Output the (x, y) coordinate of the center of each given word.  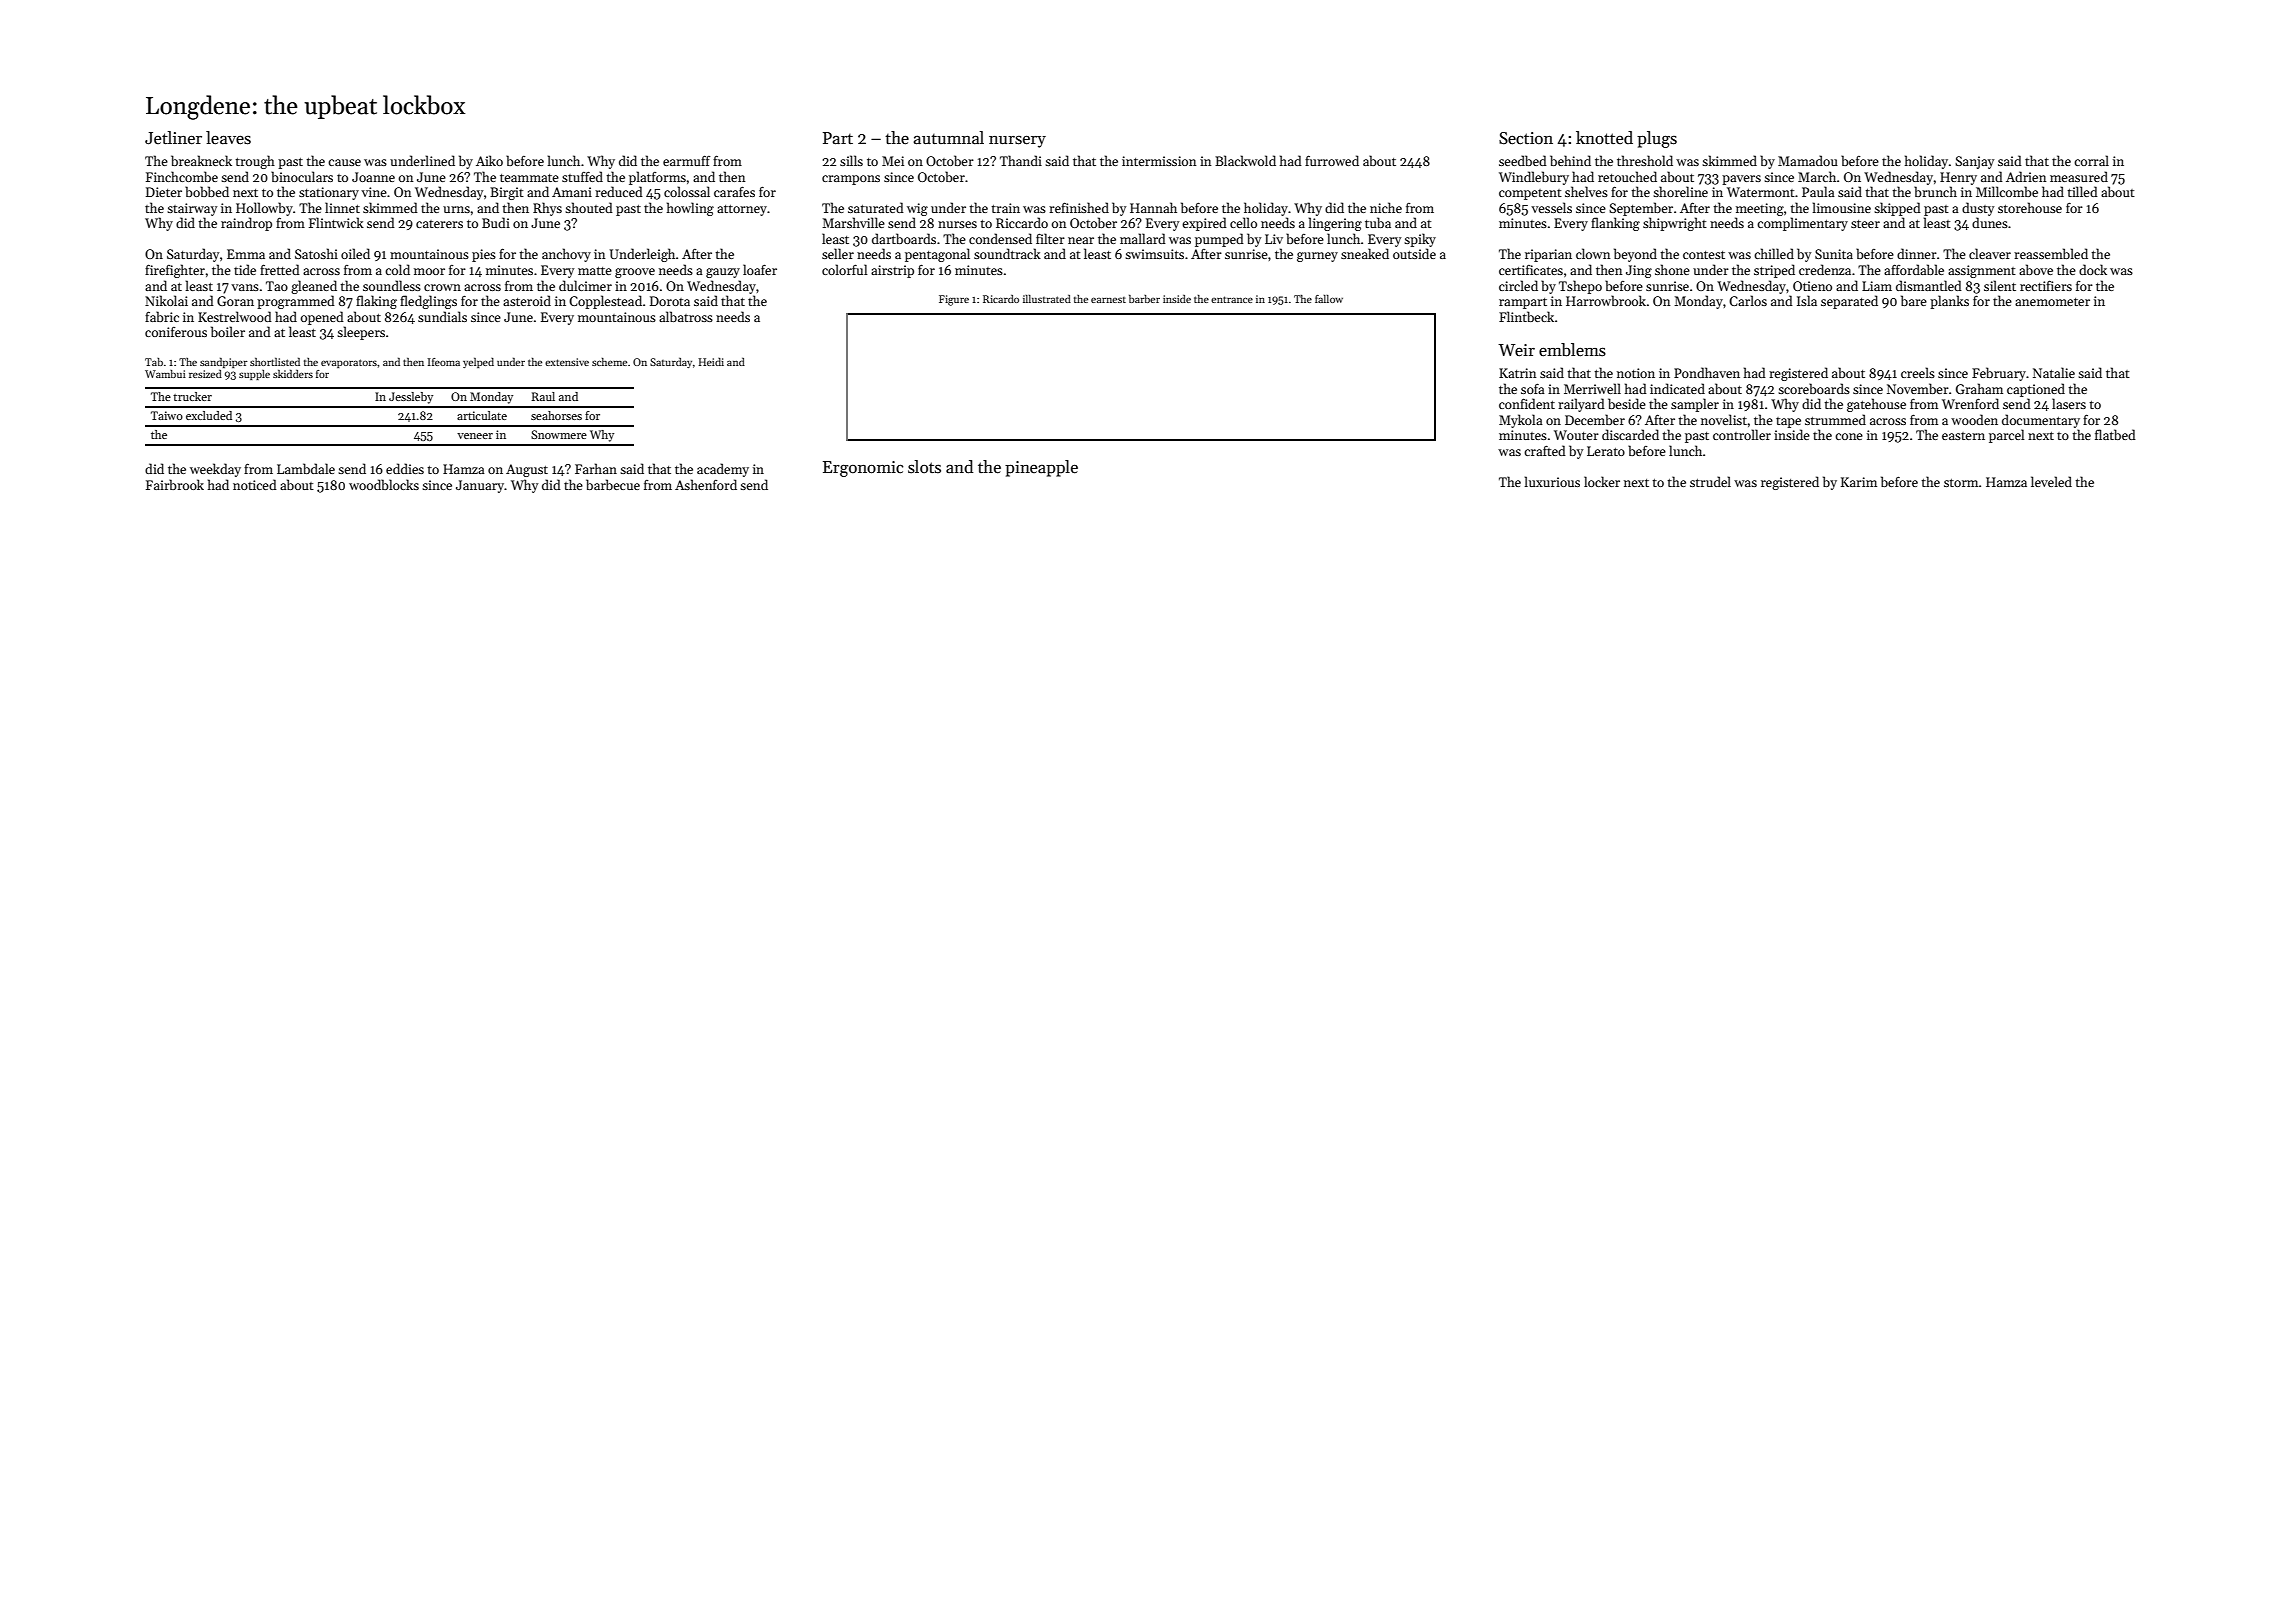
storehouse (2030, 207)
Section (1526, 138)
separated (1849, 302)
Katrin (1517, 373)
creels (1918, 372)
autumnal (948, 138)
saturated (876, 207)
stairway (192, 209)
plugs (1657, 139)
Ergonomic (863, 469)
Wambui (165, 374)
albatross (686, 316)
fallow (1329, 299)
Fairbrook (175, 484)
